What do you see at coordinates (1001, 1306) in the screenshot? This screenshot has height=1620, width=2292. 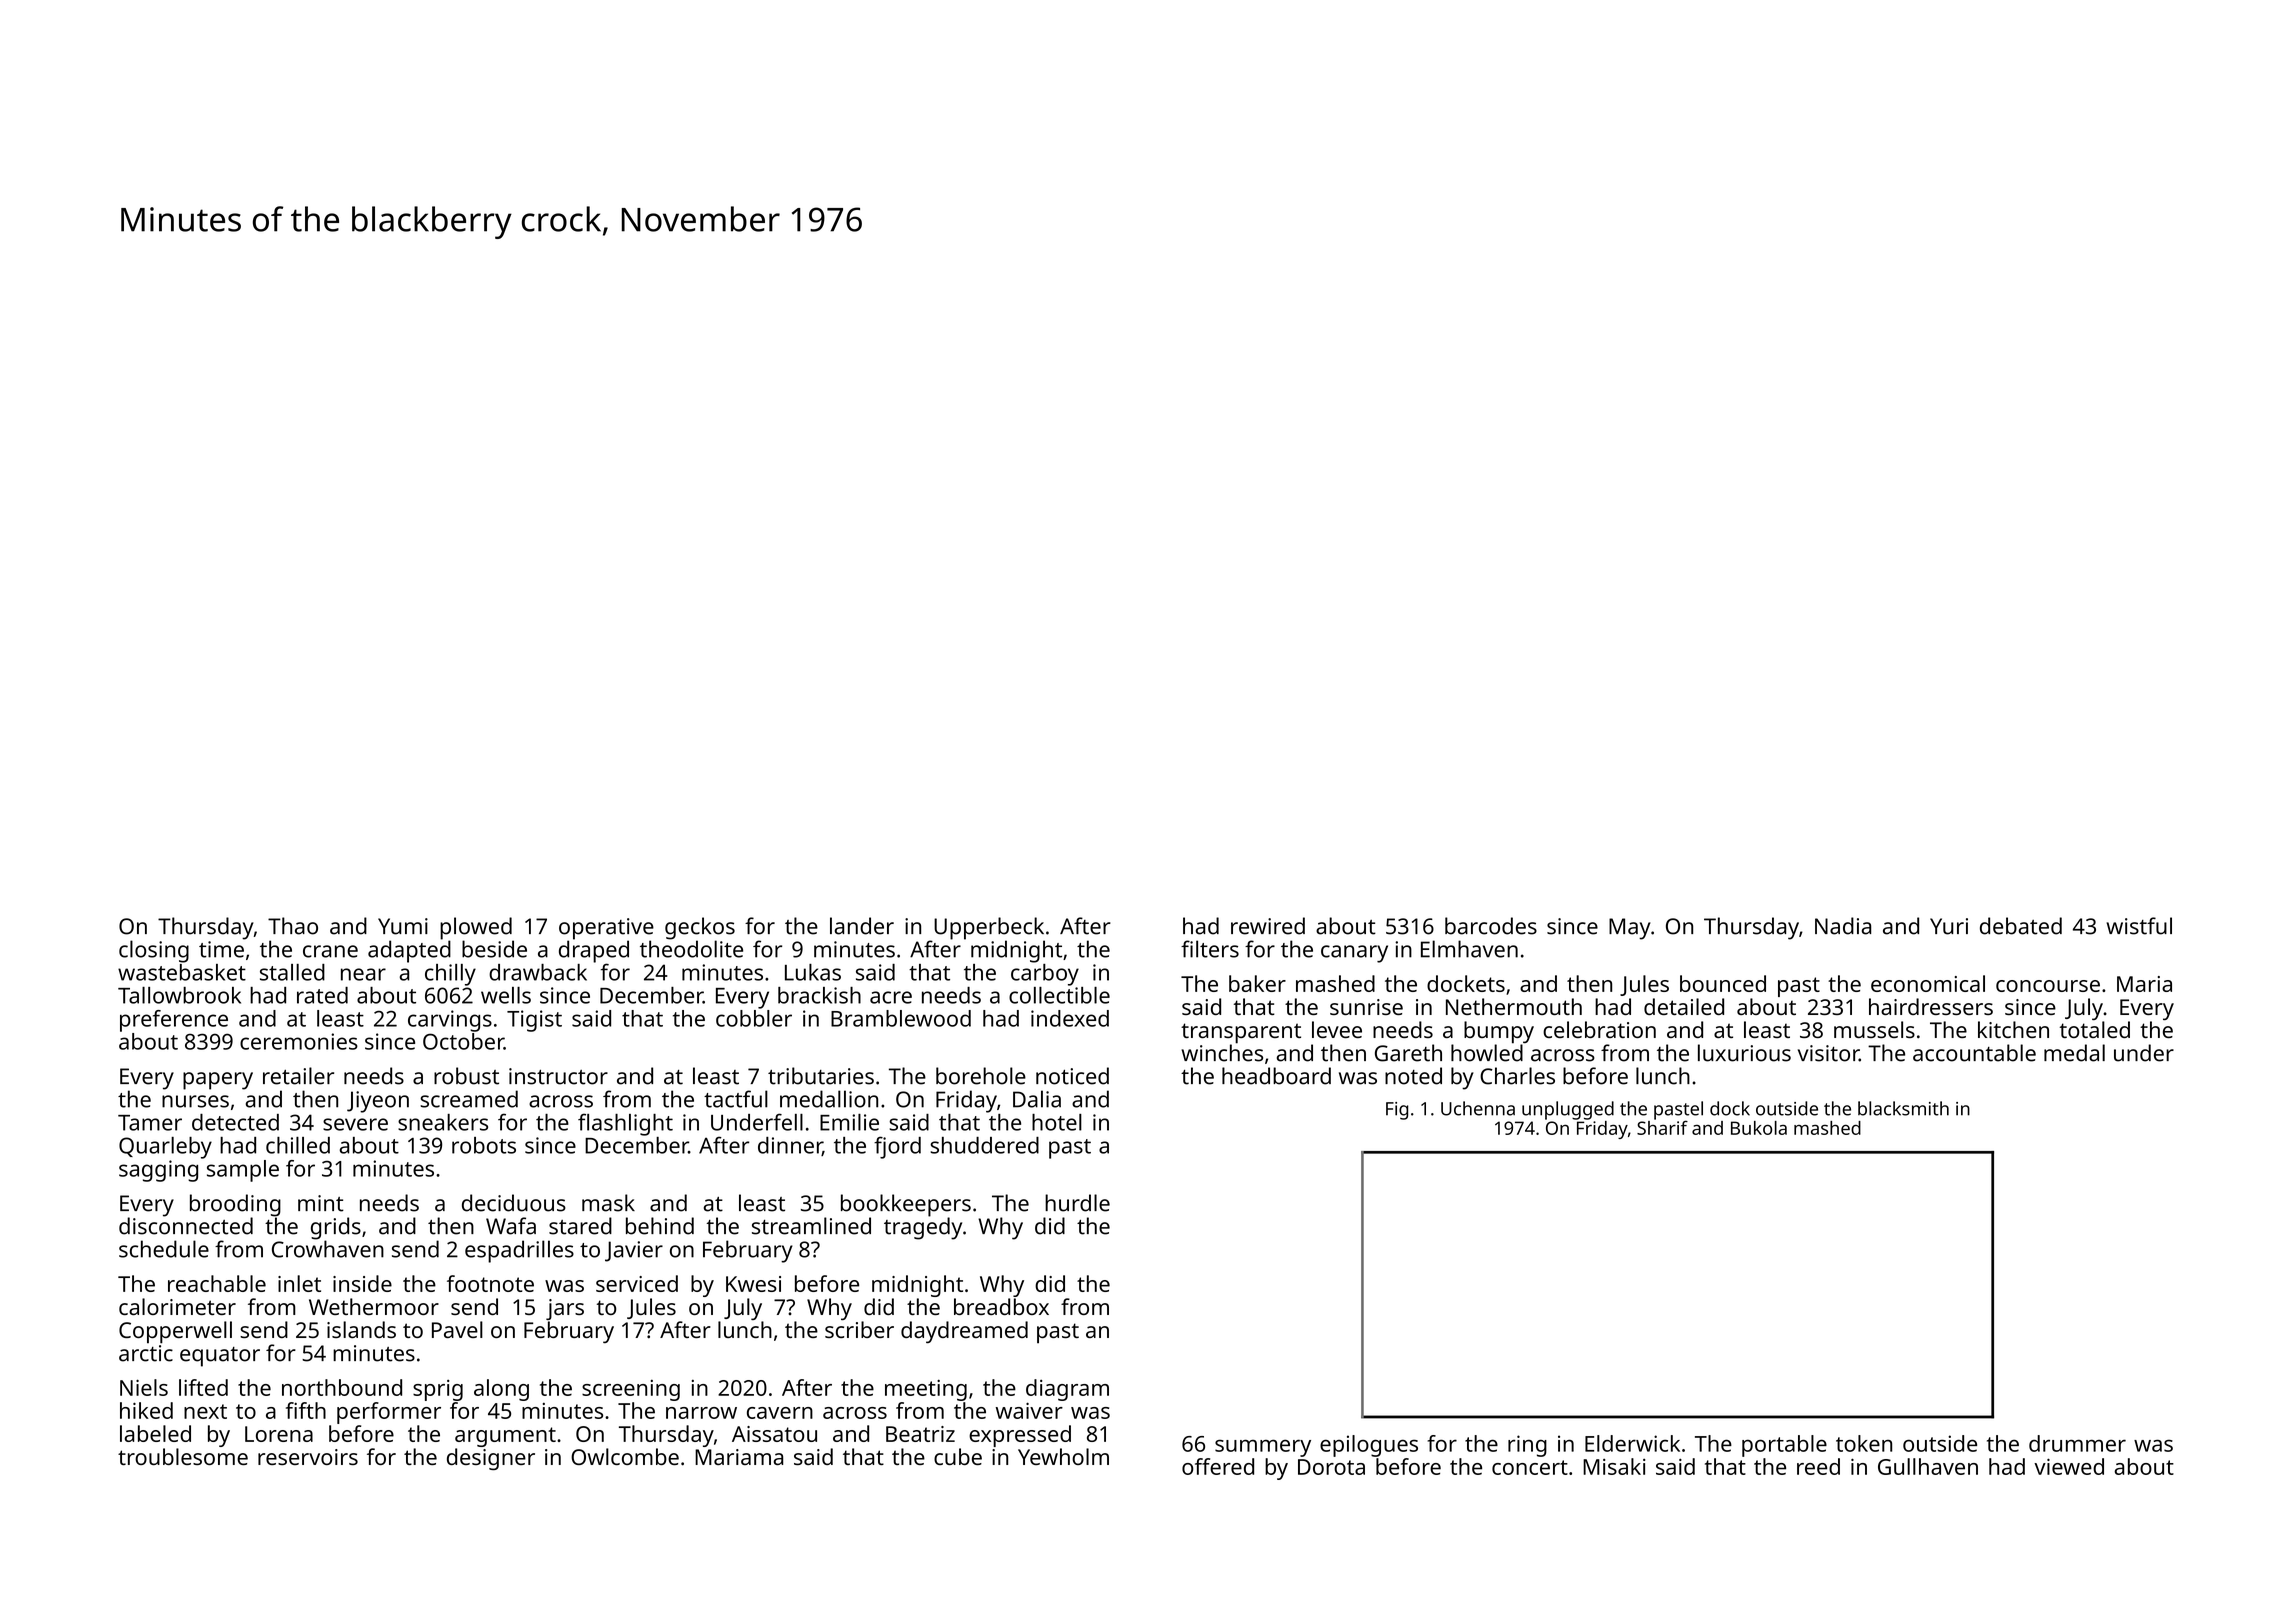 I see `breadbox` at bounding box center [1001, 1306].
